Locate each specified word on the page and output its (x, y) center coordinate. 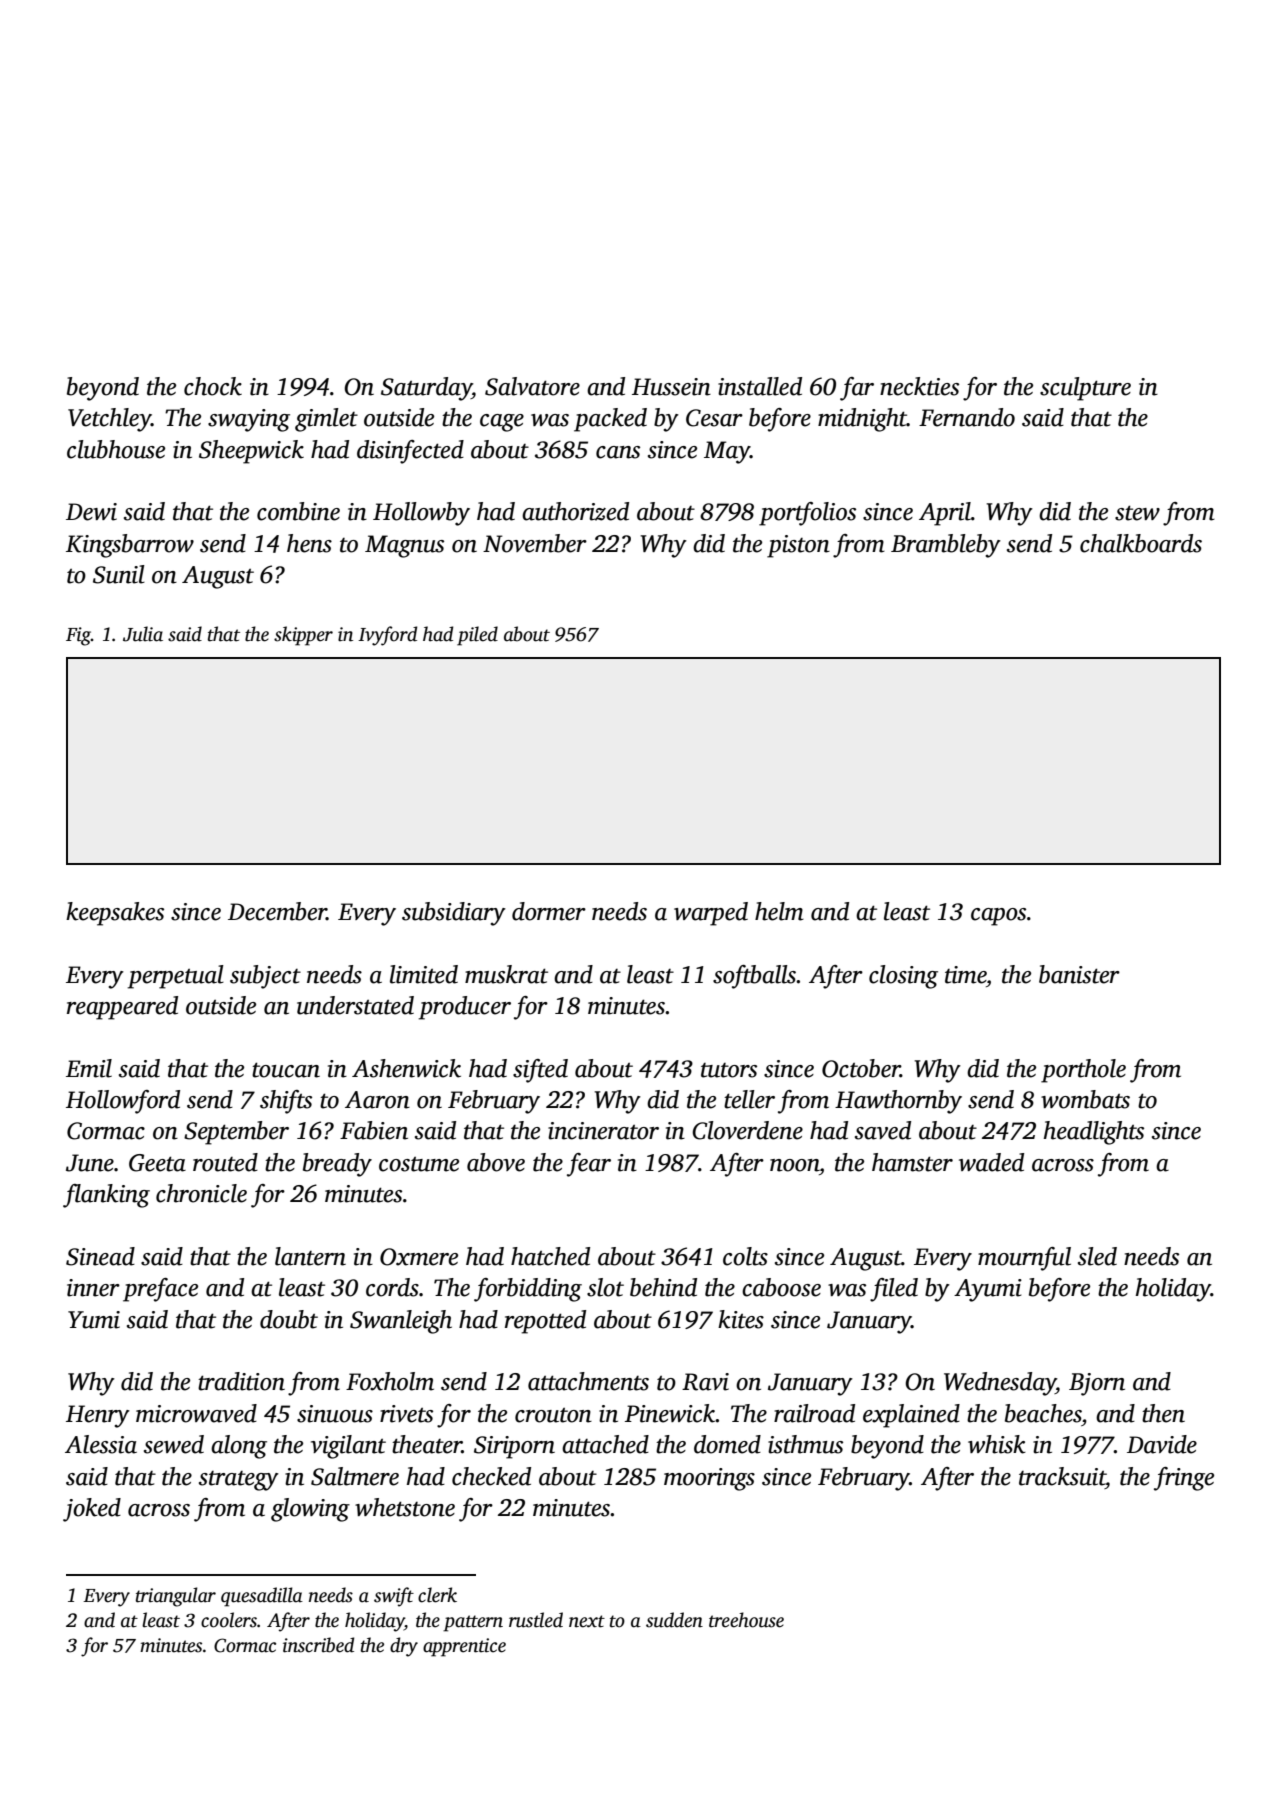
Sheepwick (251, 452)
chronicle (201, 1193)
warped (711, 914)
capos (998, 917)
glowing (310, 1510)
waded (991, 1162)
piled (477, 636)
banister (1079, 974)
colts (745, 1256)
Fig (78, 636)
